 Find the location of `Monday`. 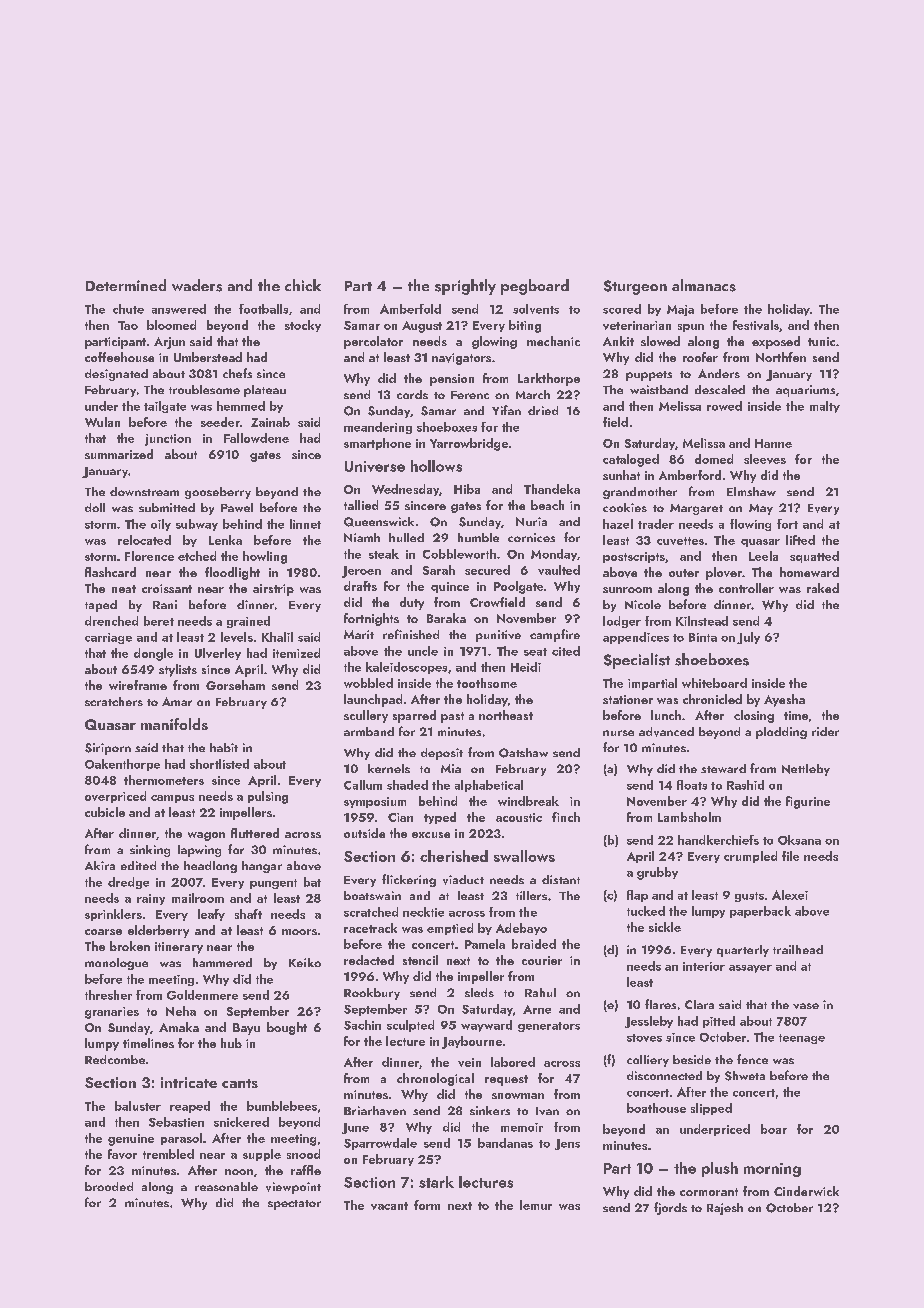

Monday is located at coordinates (554, 555).
